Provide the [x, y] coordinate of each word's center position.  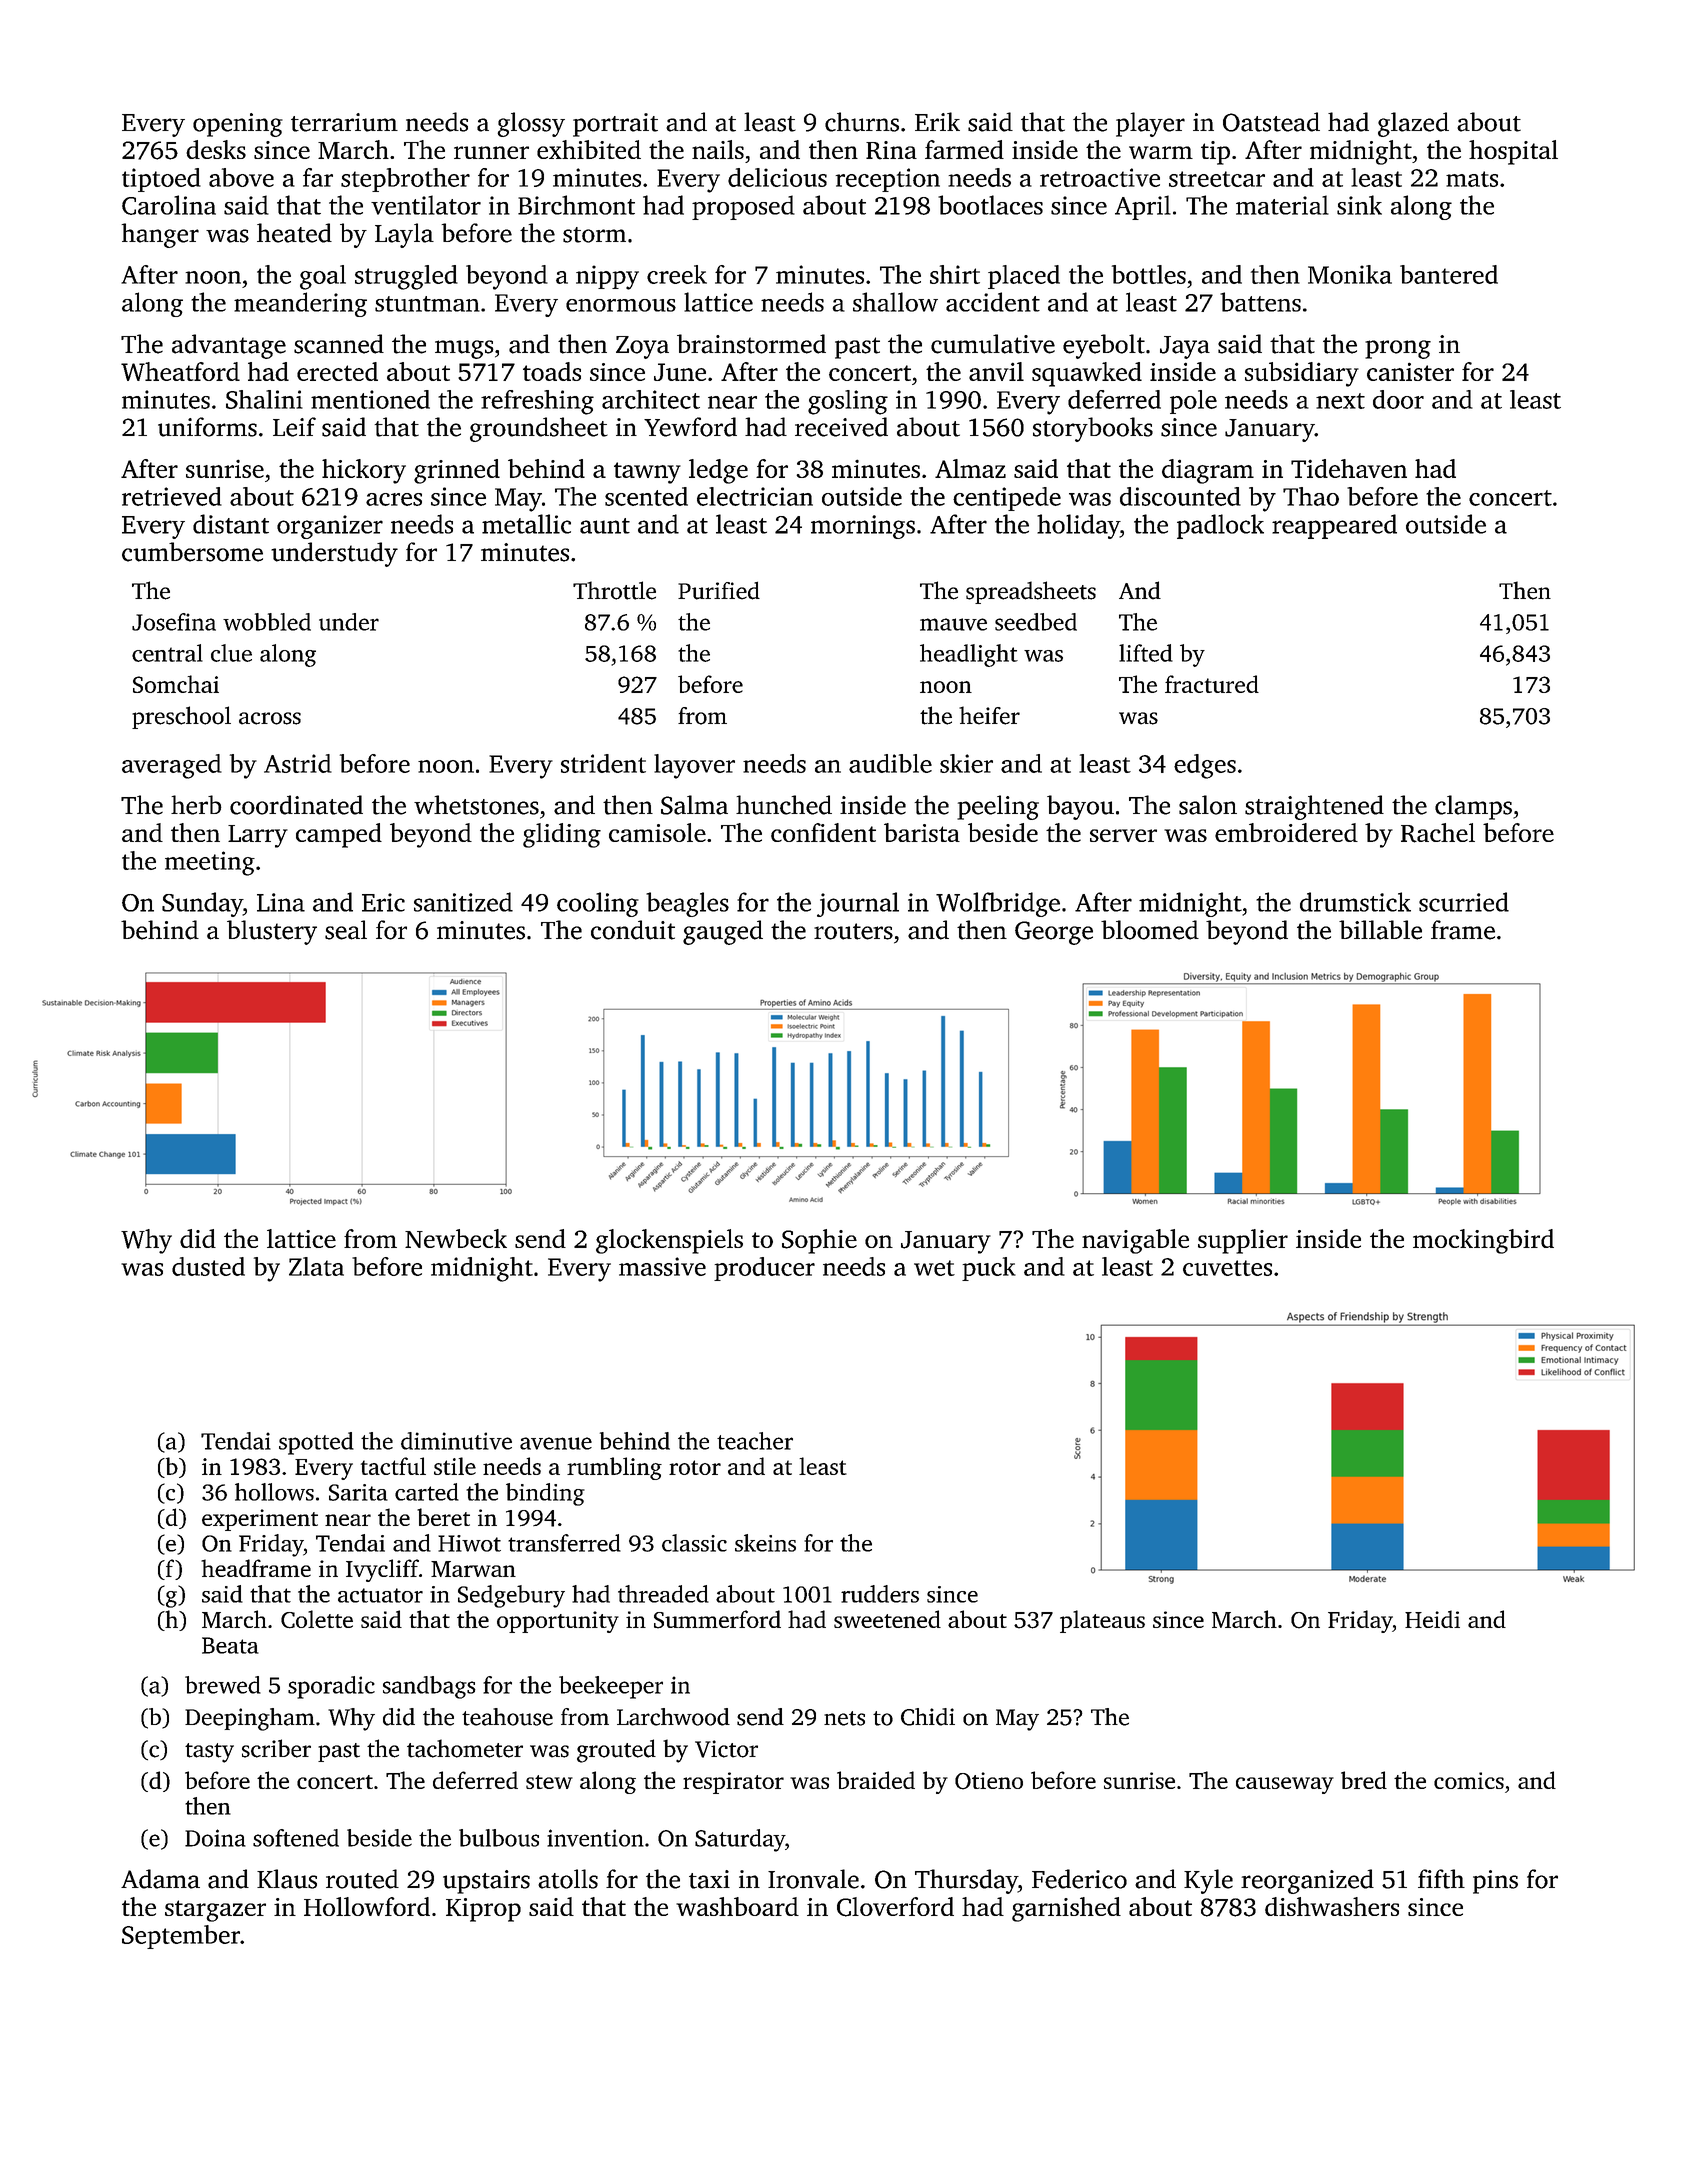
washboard [737, 1906]
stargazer [215, 1911]
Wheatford [180, 371]
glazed [1413, 124]
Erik [937, 121]
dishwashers [1332, 1906]
